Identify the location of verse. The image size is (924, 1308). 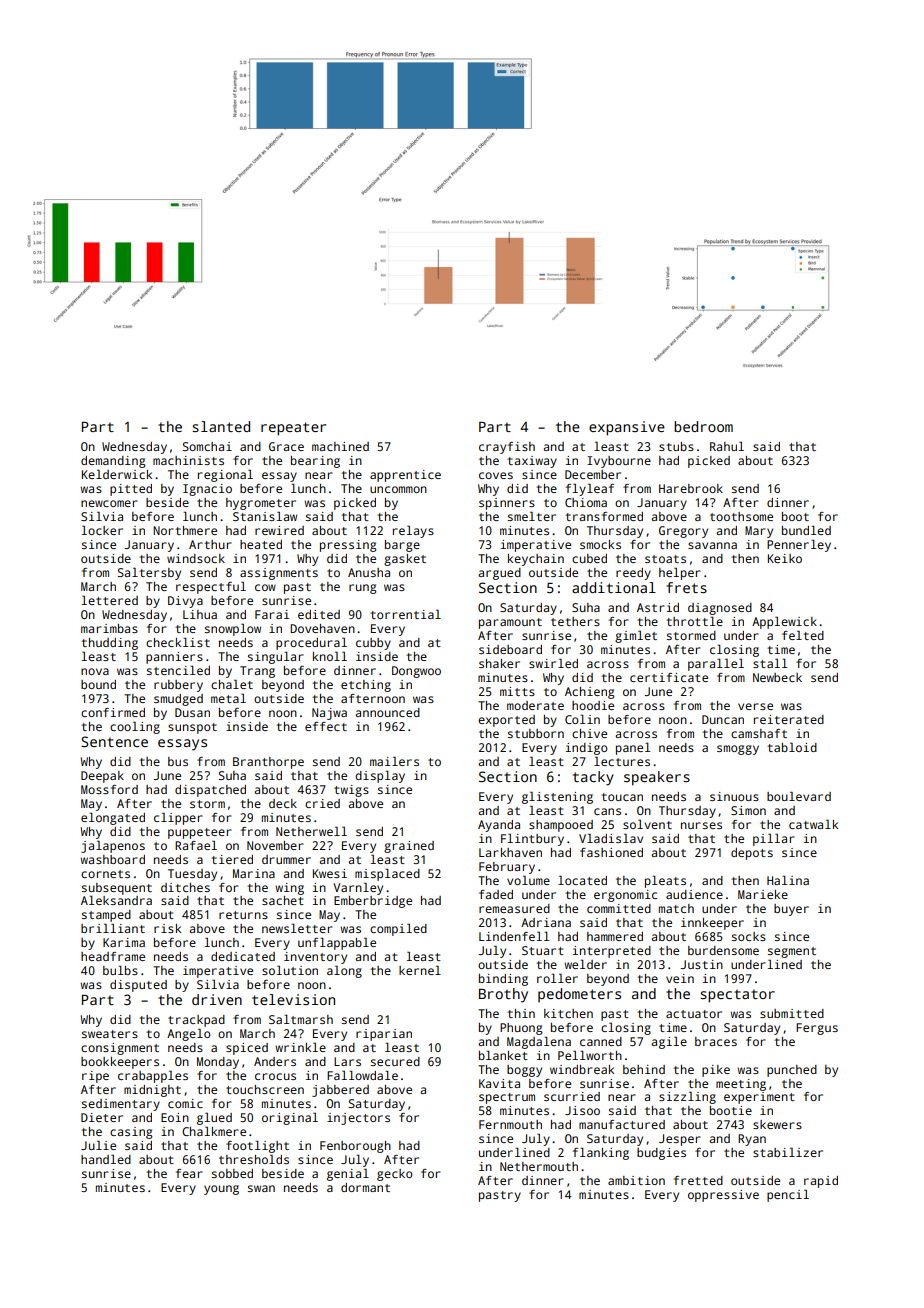
(755, 706).
